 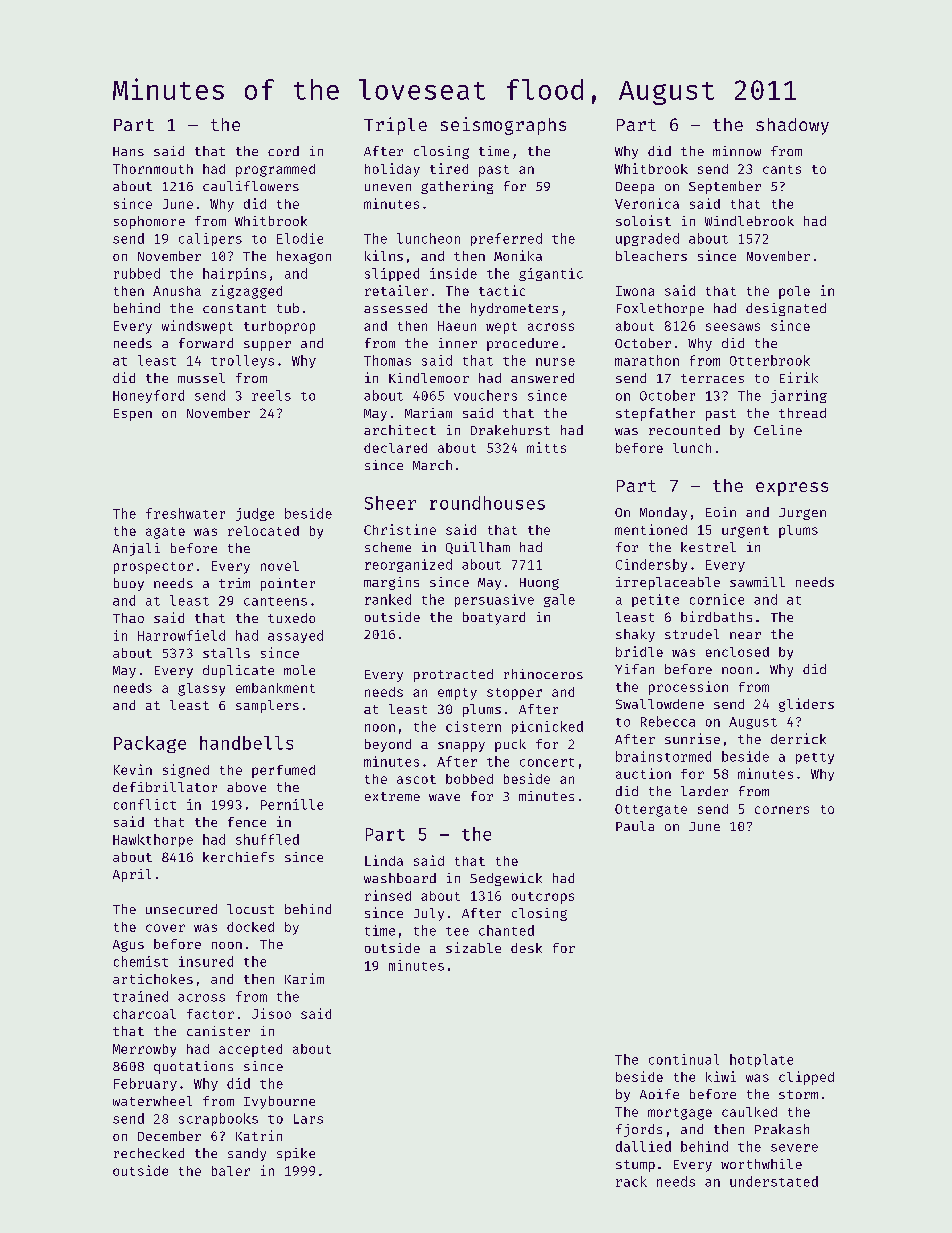 What do you see at coordinates (547, 727) in the screenshot?
I see `picnicked` at bounding box center [547, 727].
